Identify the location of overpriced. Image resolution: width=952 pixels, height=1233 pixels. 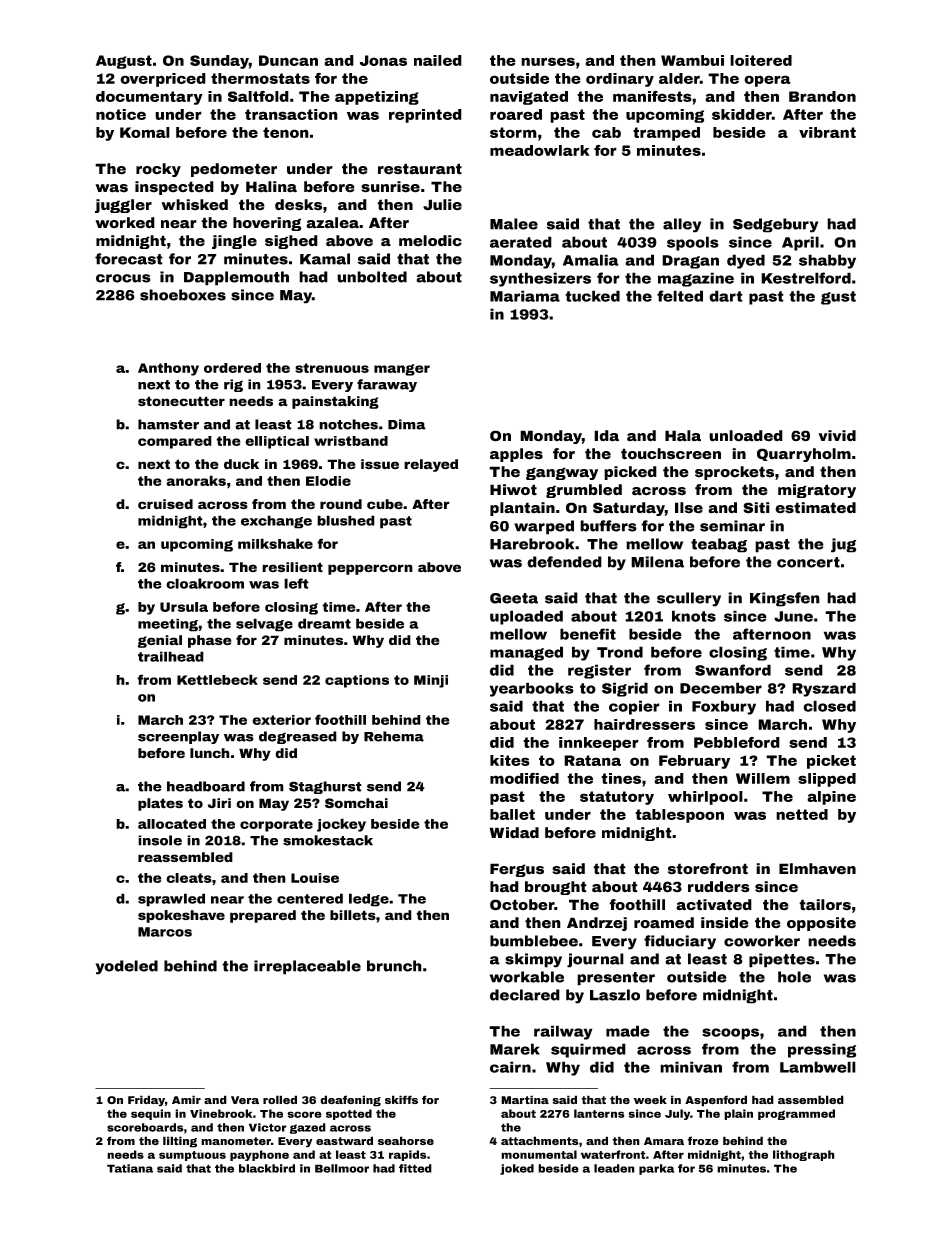
(163, 80).
